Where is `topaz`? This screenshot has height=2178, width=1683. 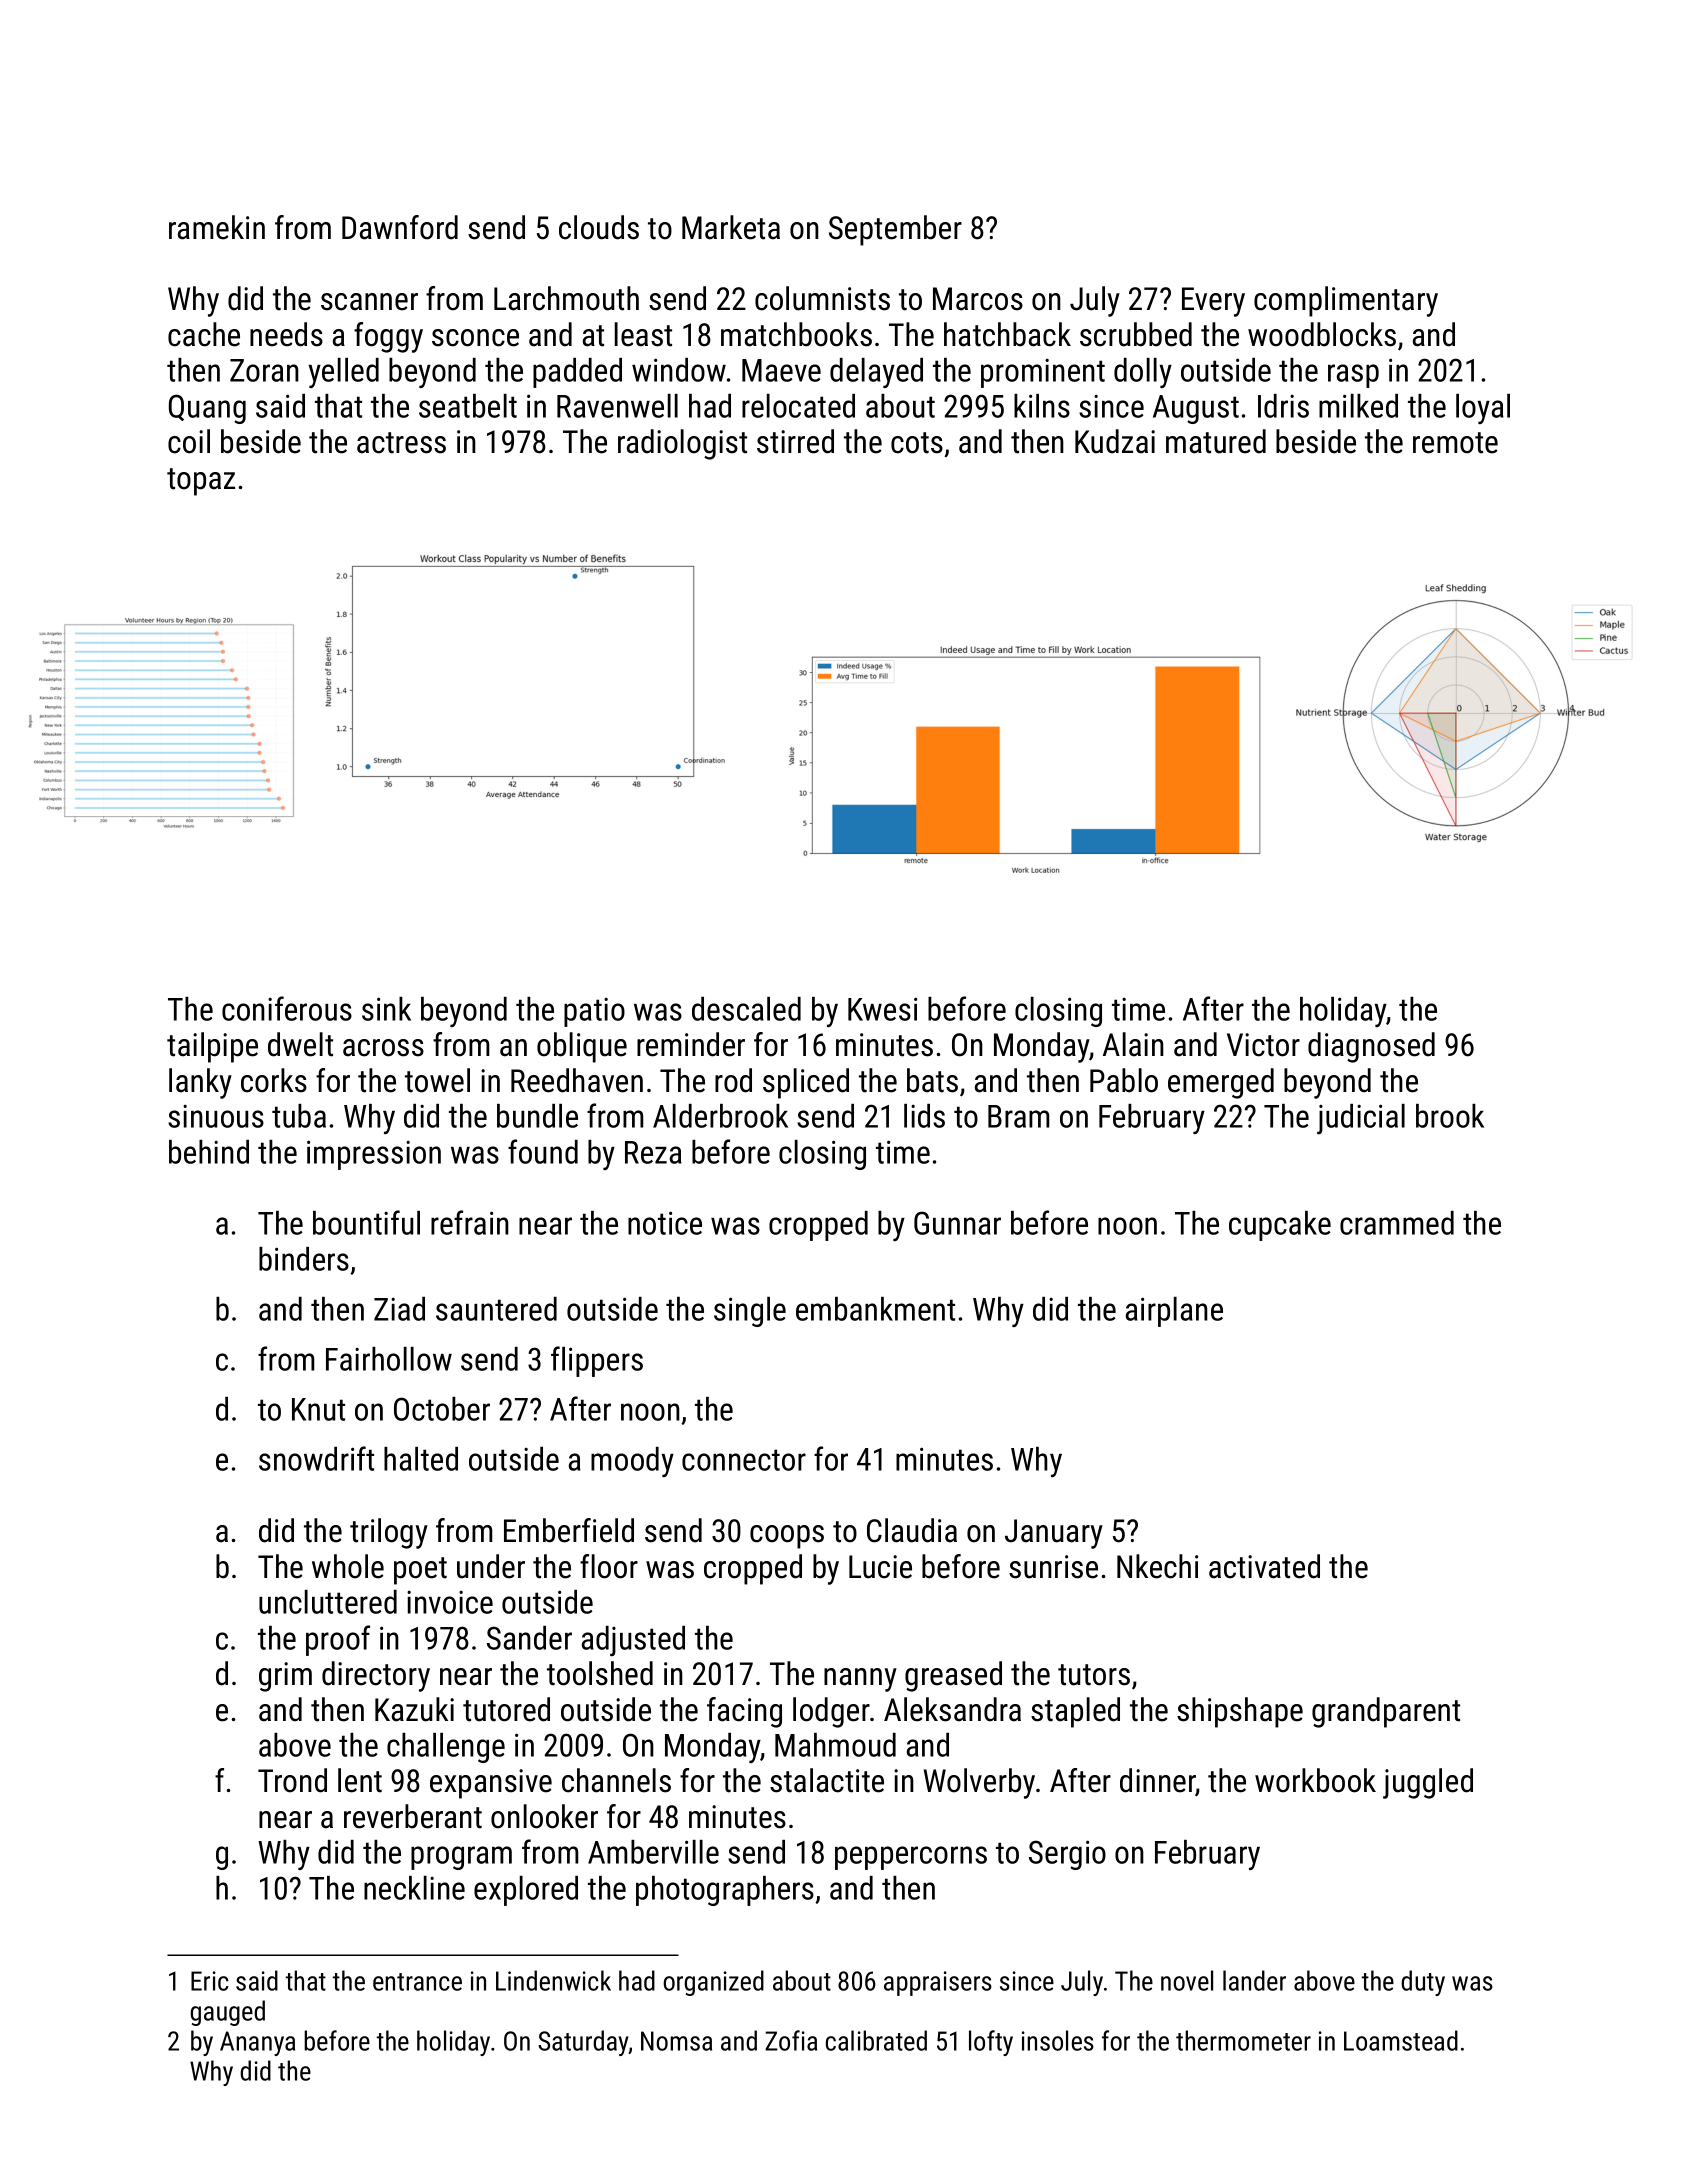
topaz is located at coordinates (201, 482).
